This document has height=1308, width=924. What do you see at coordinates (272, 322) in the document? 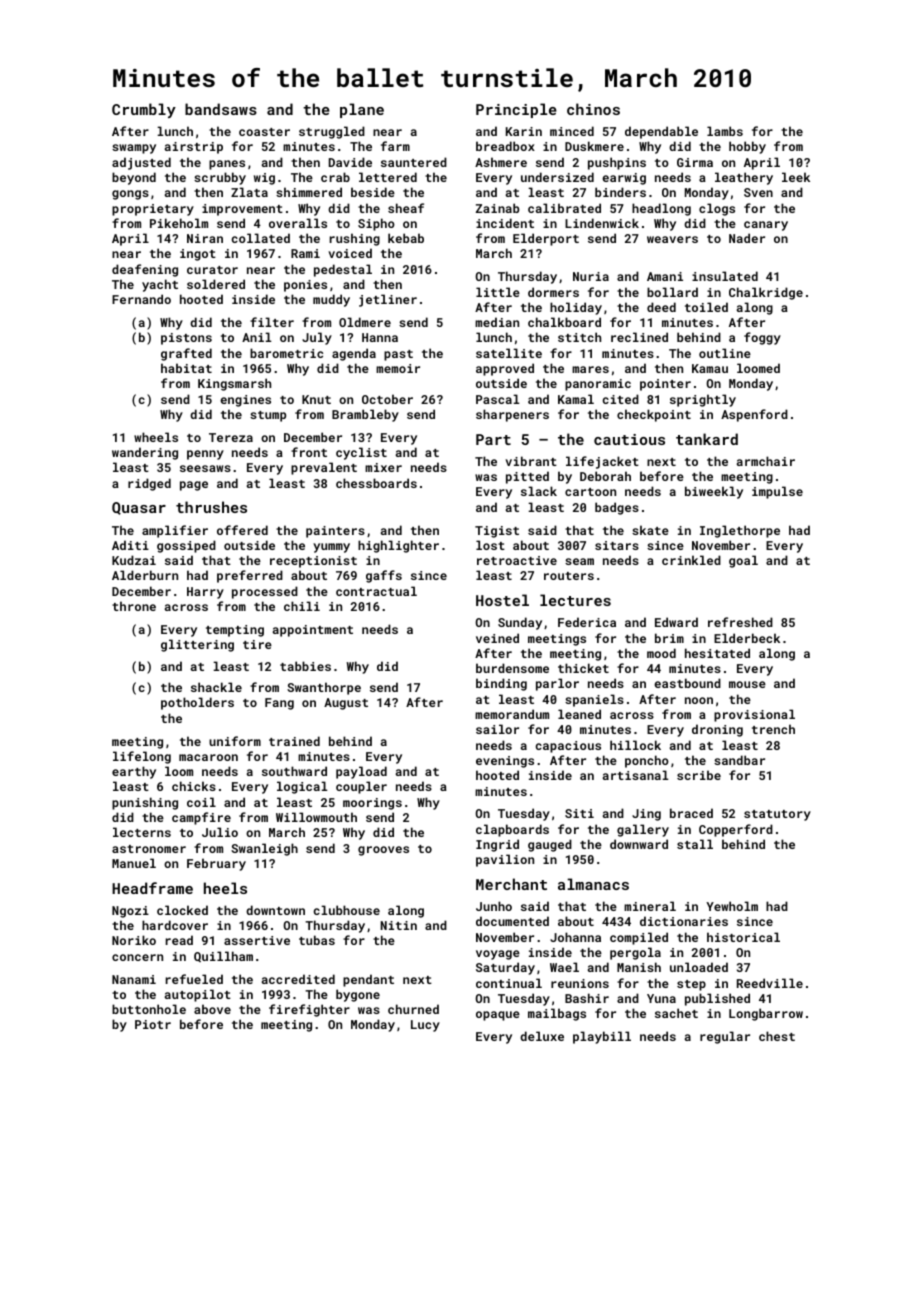
I see `filter` at bounding box center [272, 322].
